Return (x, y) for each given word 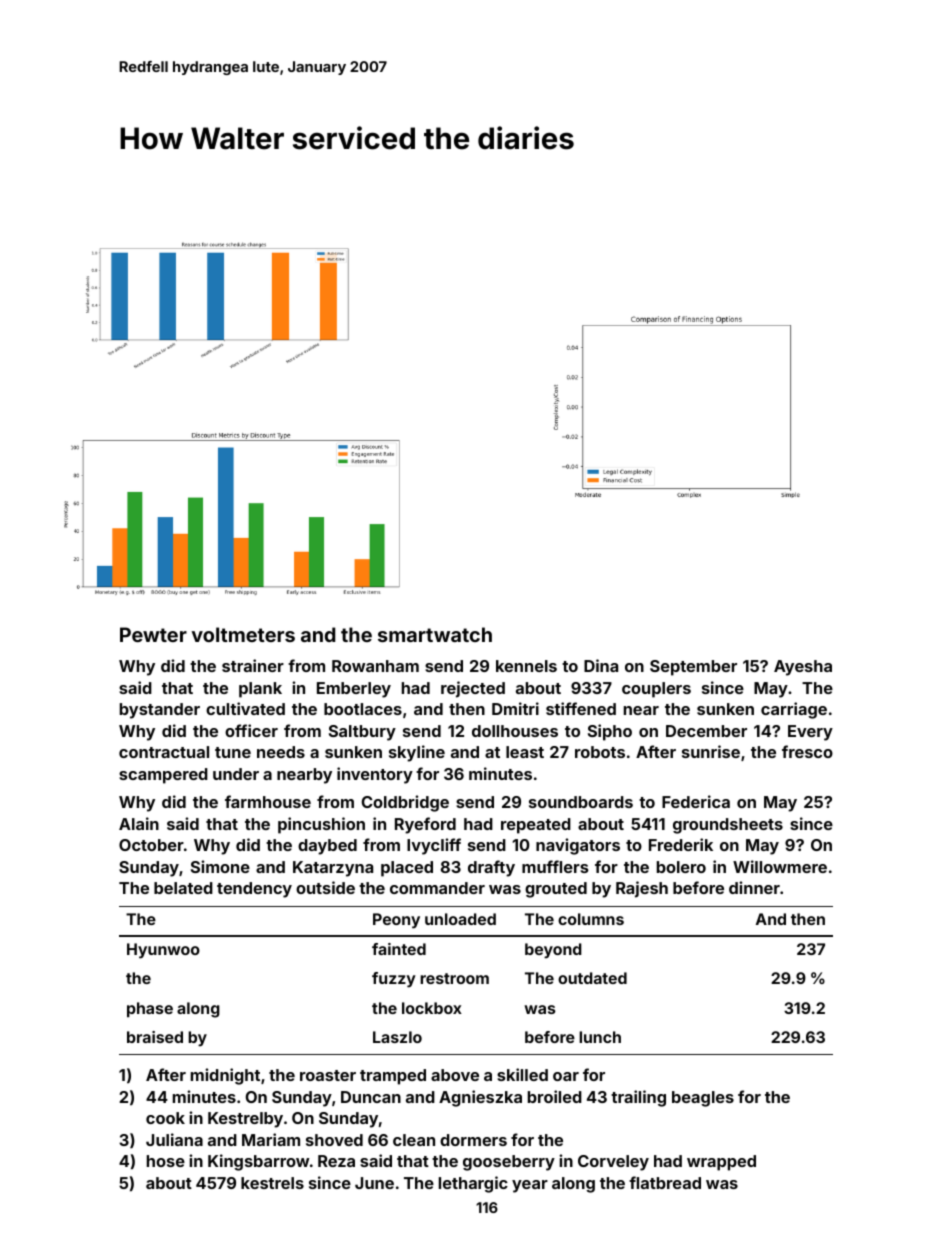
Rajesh (642, 889)
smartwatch (435, 634)
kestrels (272, 1183)
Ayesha (803, 668)
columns (591, 919)
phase (150, 1009)
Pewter (153, 634)
